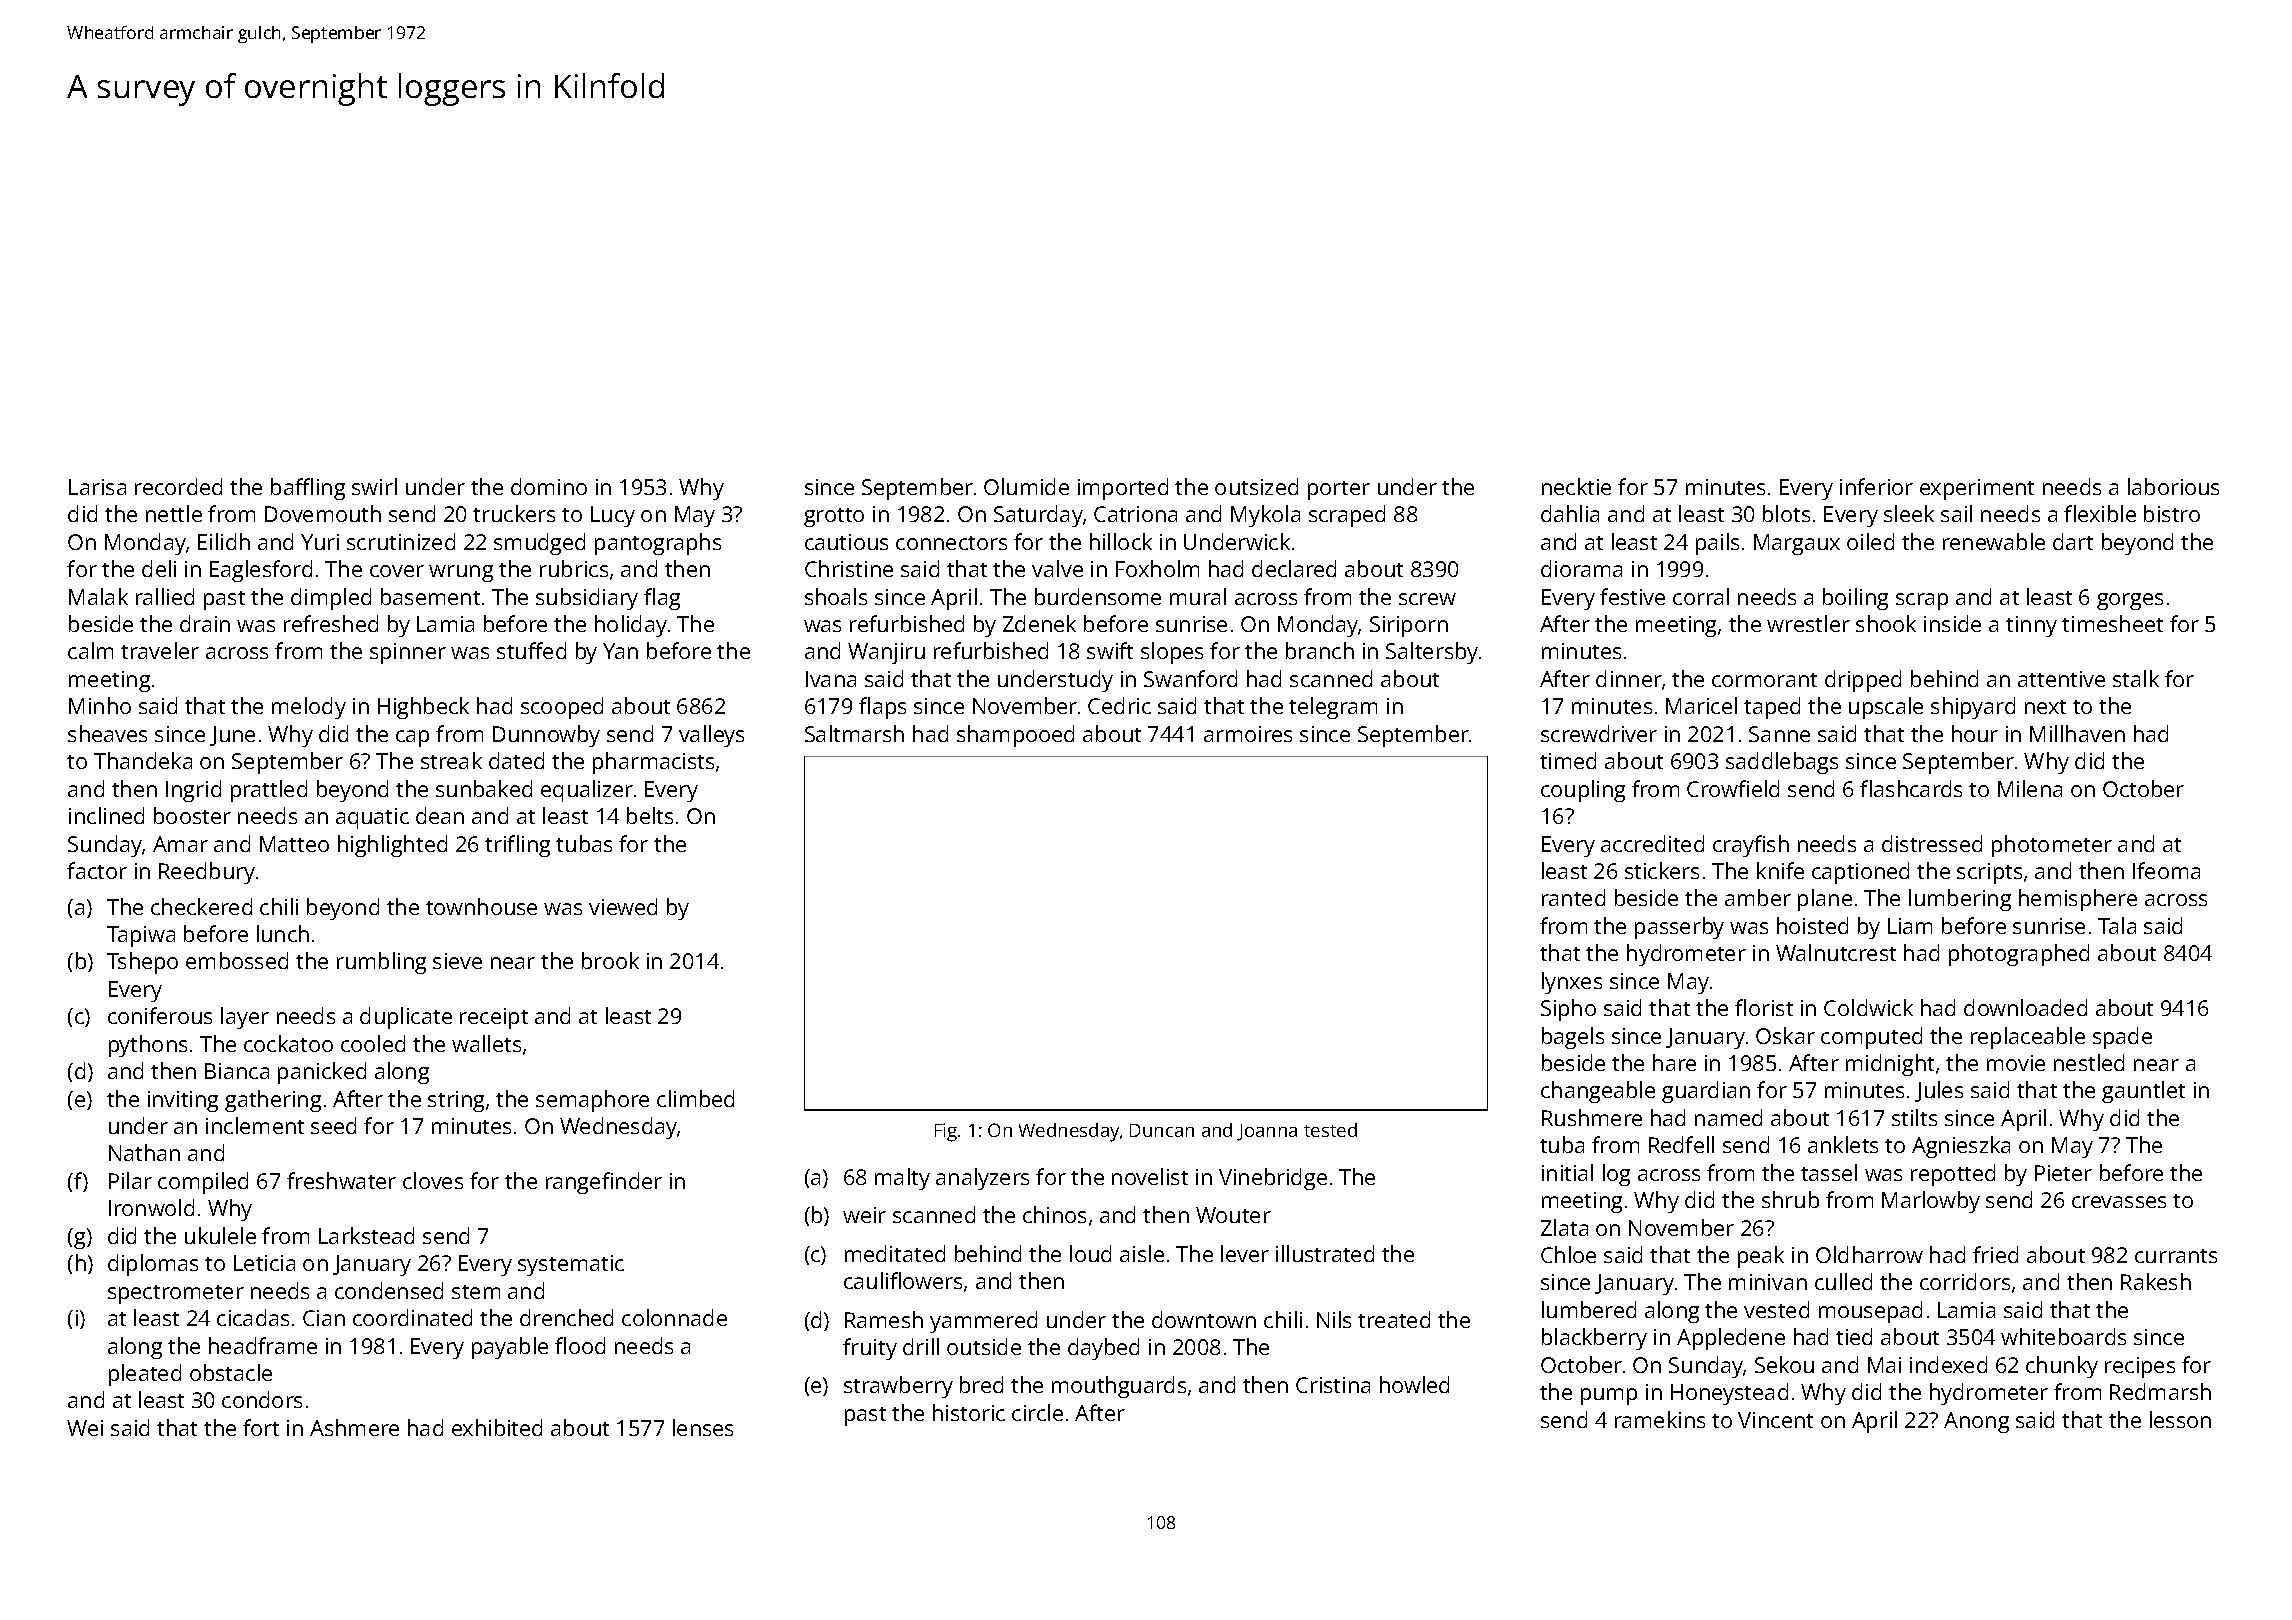  Describe the element at coordinates (834, 517) in the screenshot. I see `grotto` at that location.
